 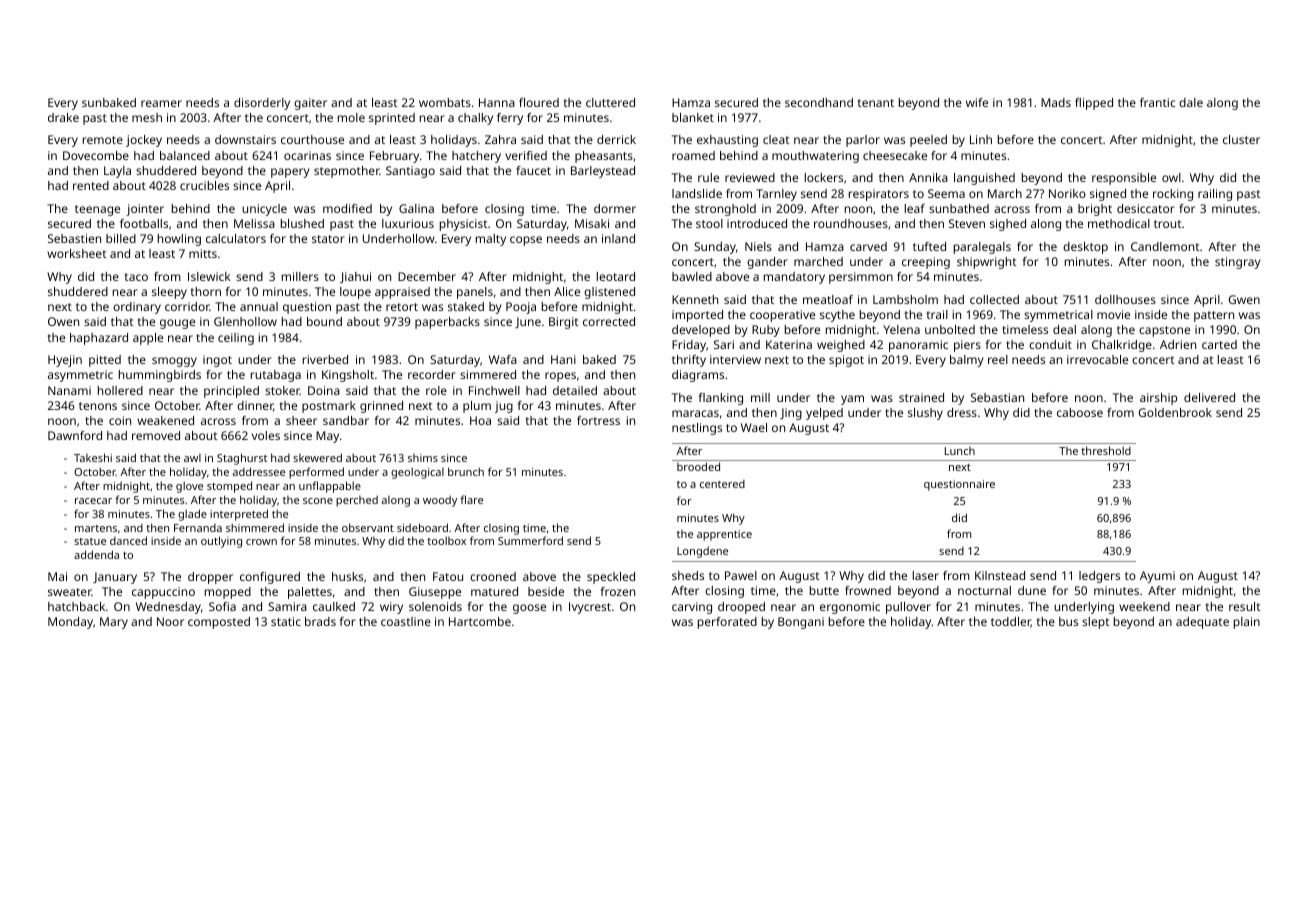 I want to click on toddler, so click(x=1011, y=622).
